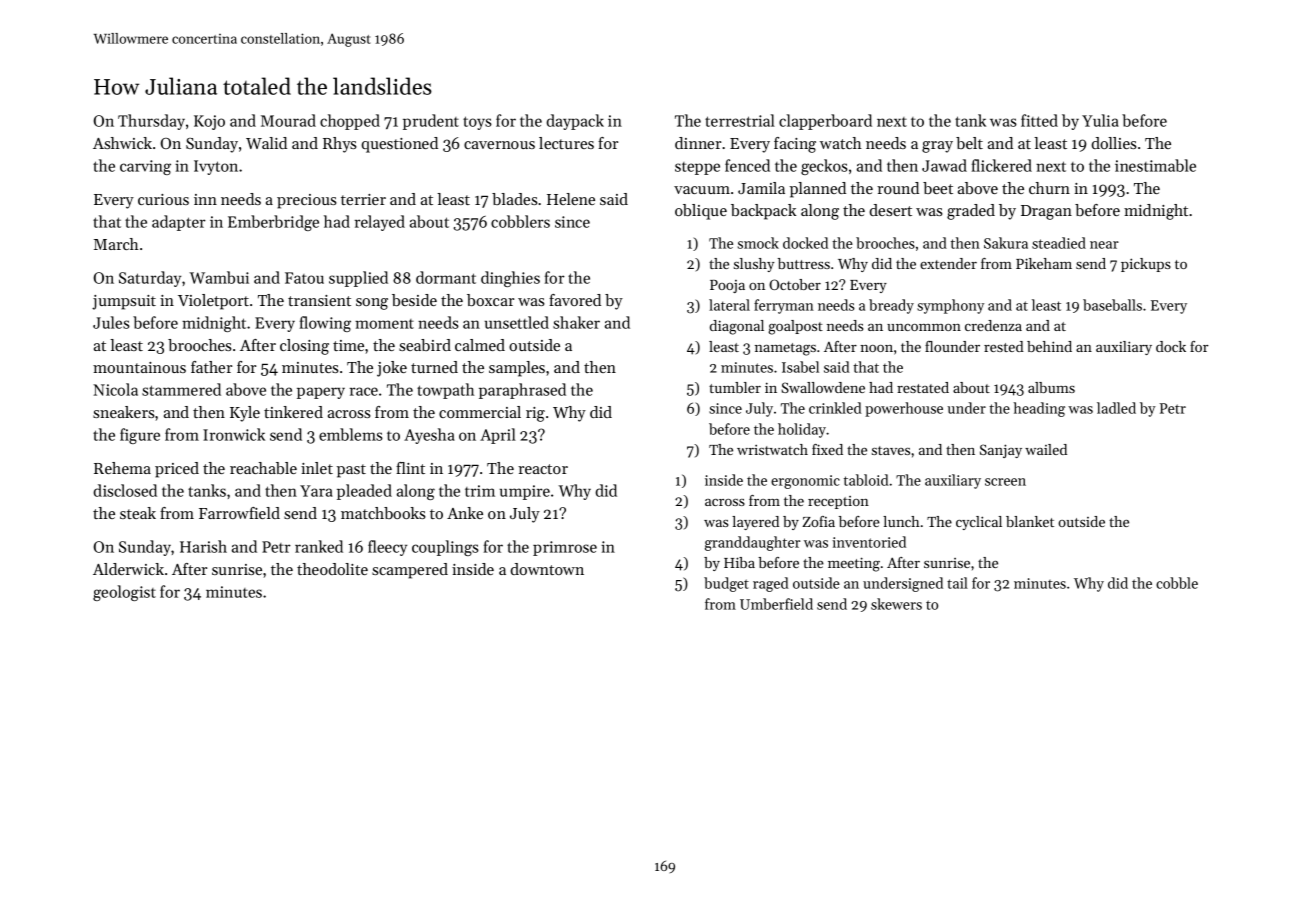 This image has height=924, width=1308. What do you see at coordinates (321, 393) in the image?
I see `papery` at bounding box center [321, 393].
